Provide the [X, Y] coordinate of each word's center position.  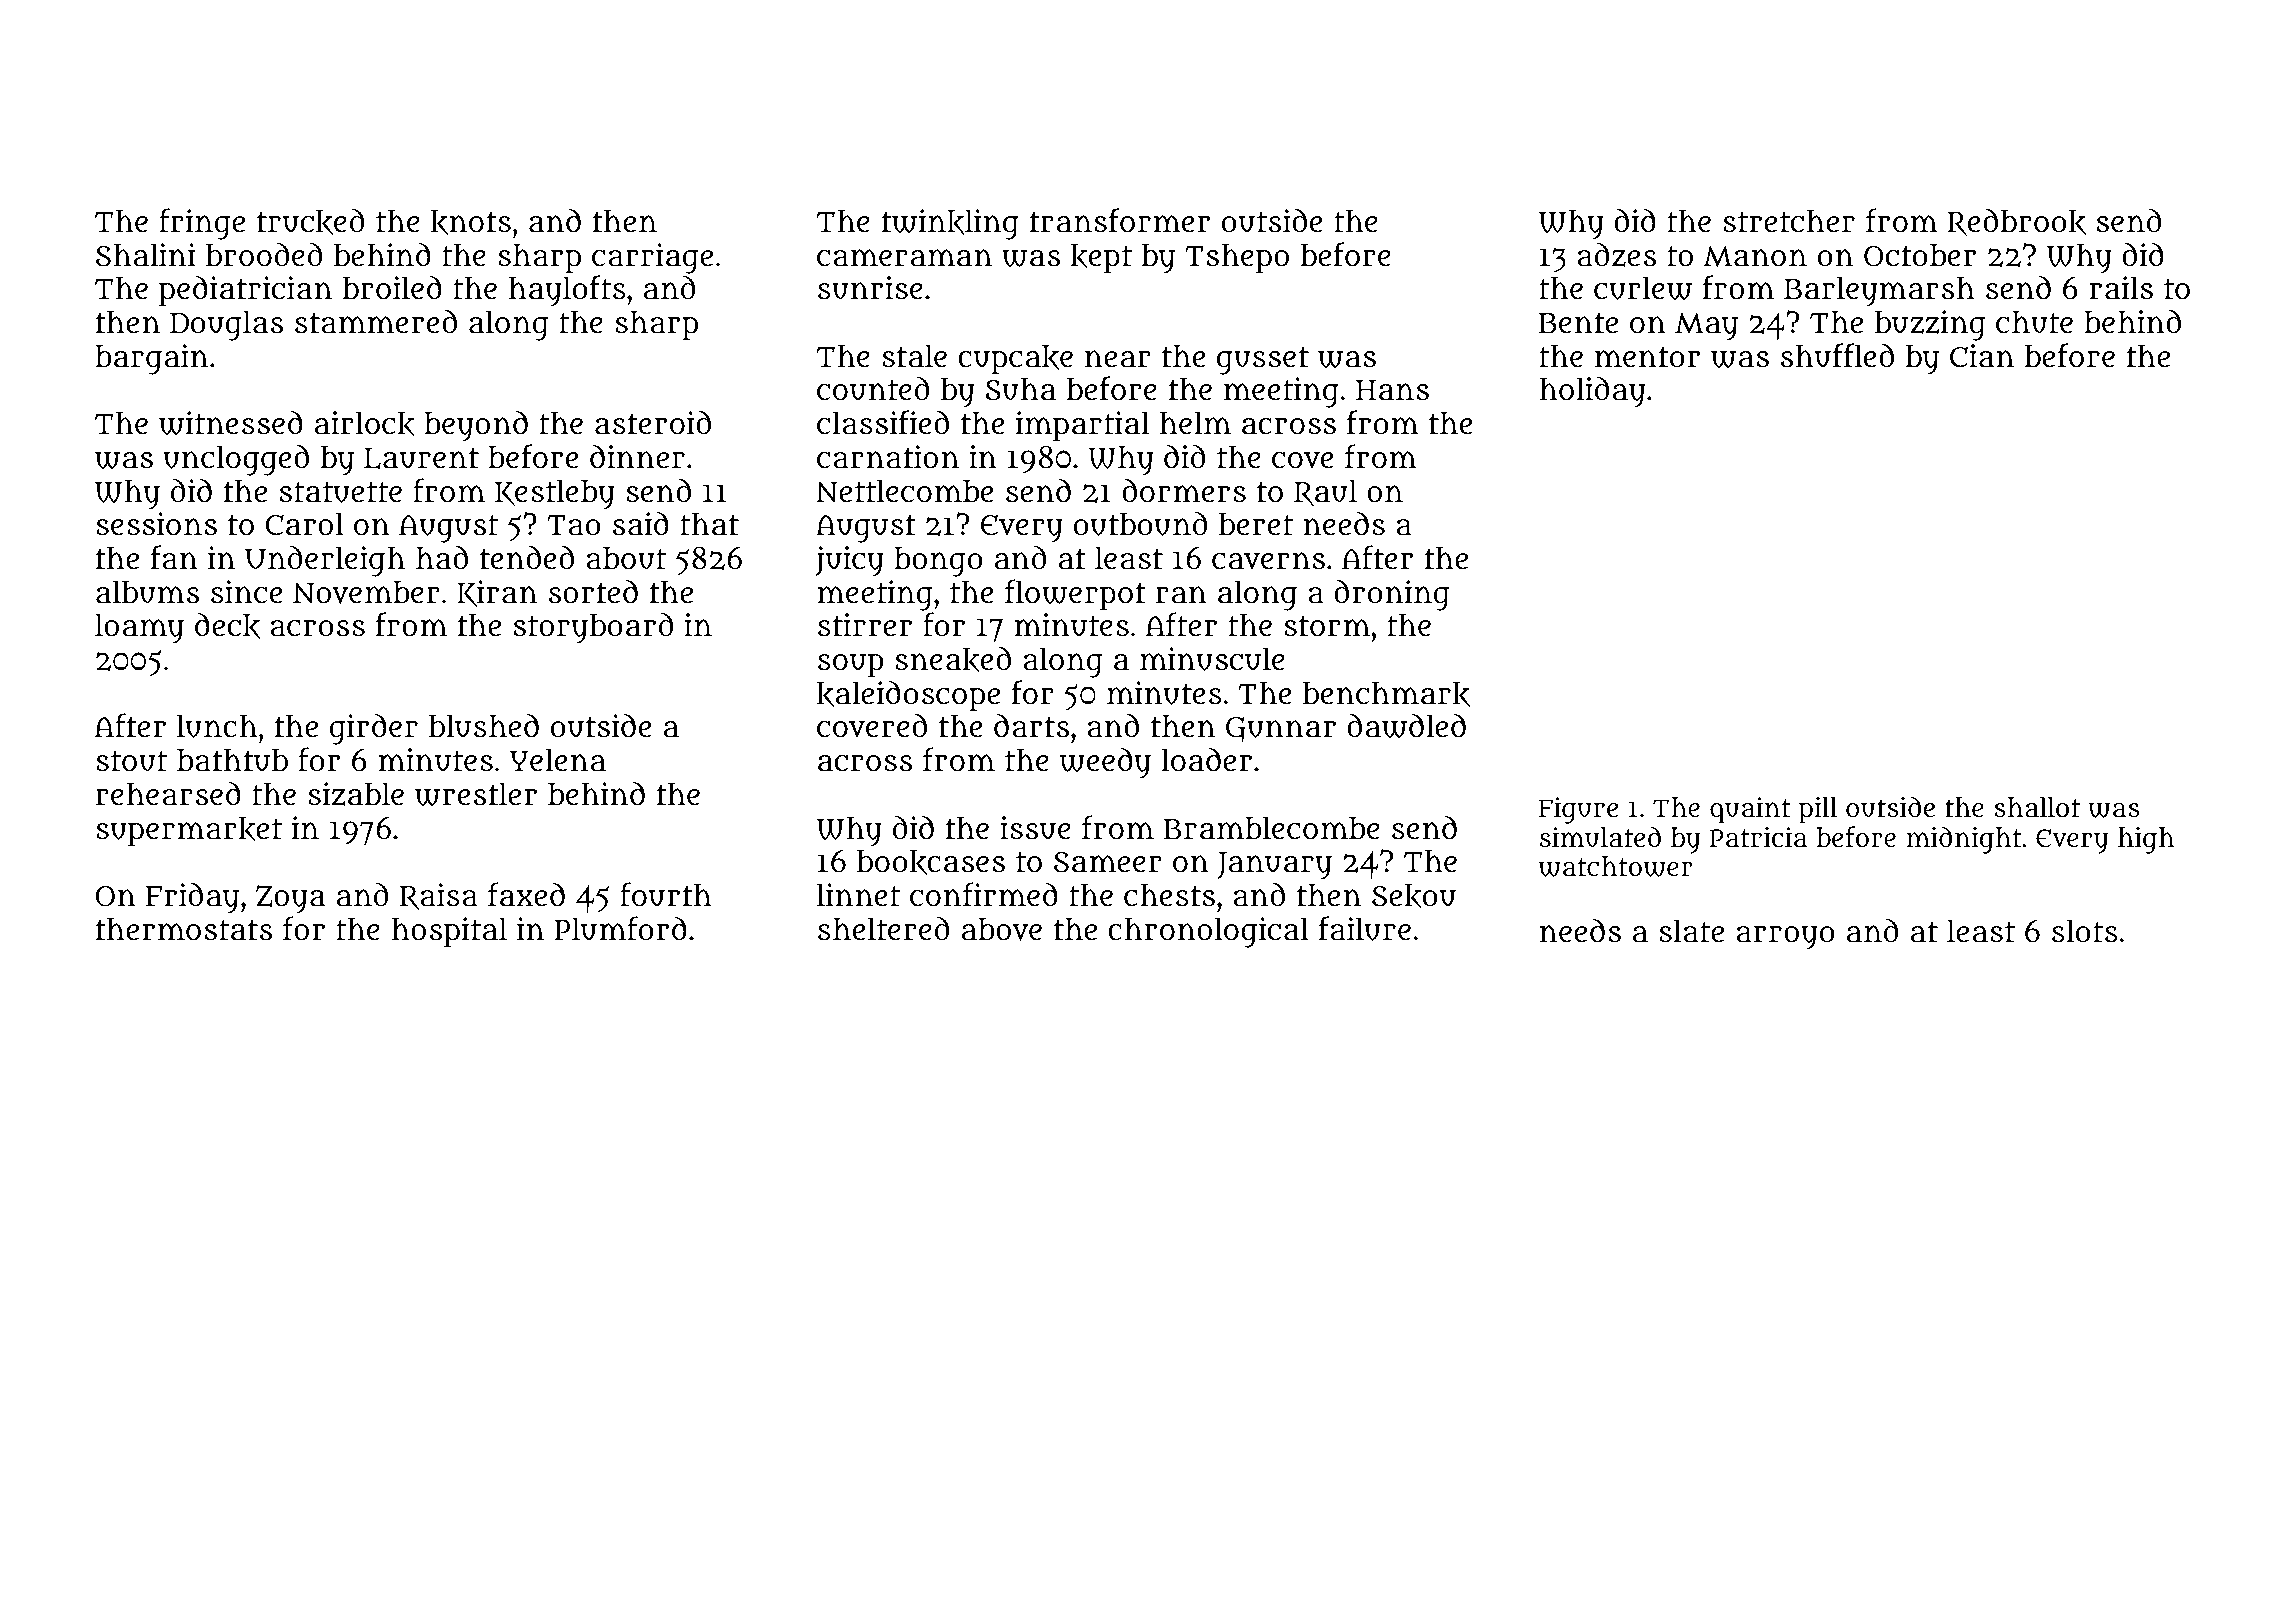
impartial [1082, 426]
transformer [1120, 220]
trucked [310, 222]
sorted [593, 591]
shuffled [1837, 355]
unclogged [236, 460]
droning [1392, 595]
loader [1206, 759]
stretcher [1789, 221]
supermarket [189, 832]
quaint [1750, 810]
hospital [449, 932]
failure [1365, 928]
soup [850, 666]
